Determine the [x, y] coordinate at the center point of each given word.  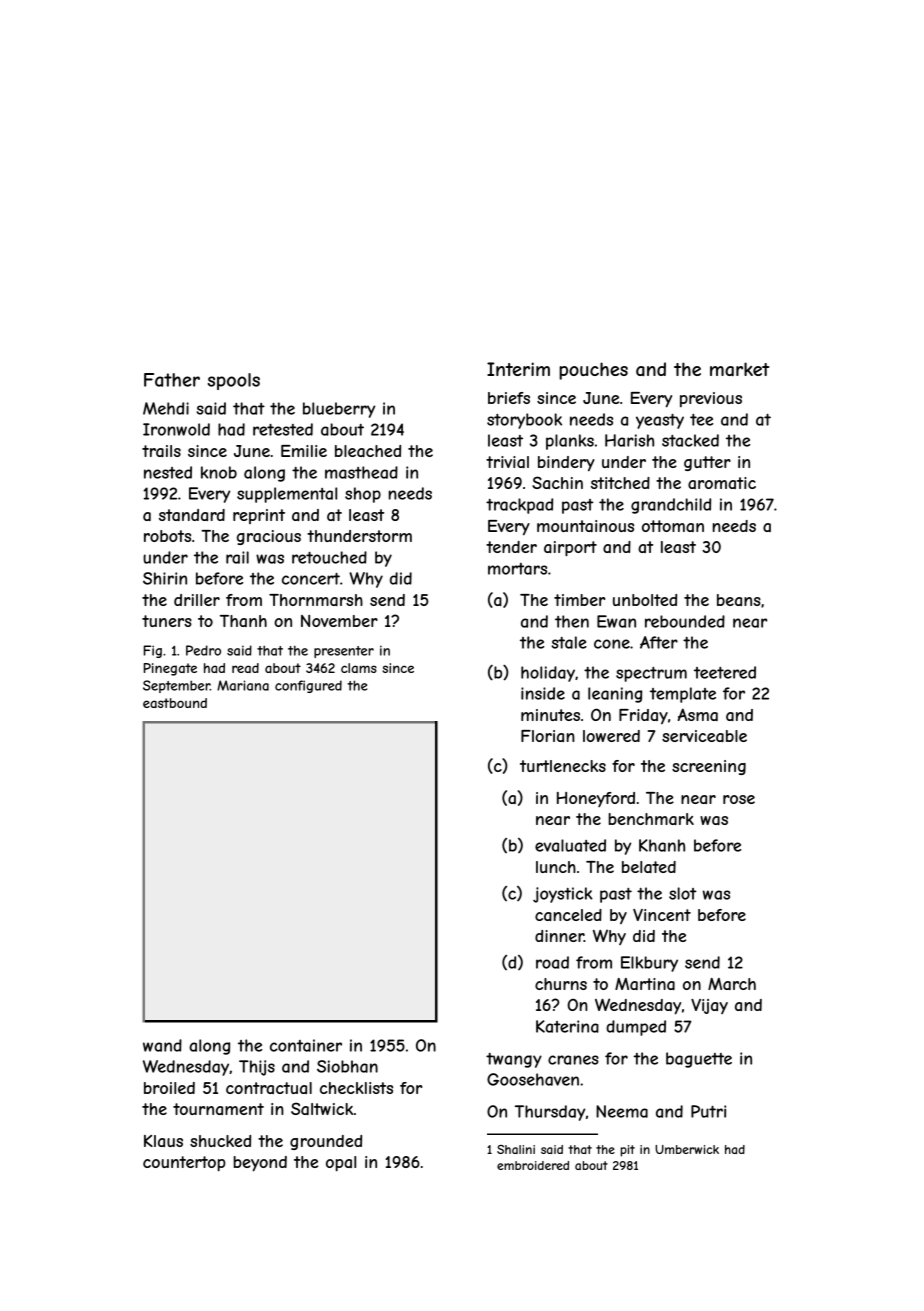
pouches [593, 371]
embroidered [533, 1165]
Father [172, 380]
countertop [184, 1164]
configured [308, 686]
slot [683, 893]
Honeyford [596, 799]
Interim [518, 369]
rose [739, 799]
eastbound [175, 703]
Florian [548, 736]
